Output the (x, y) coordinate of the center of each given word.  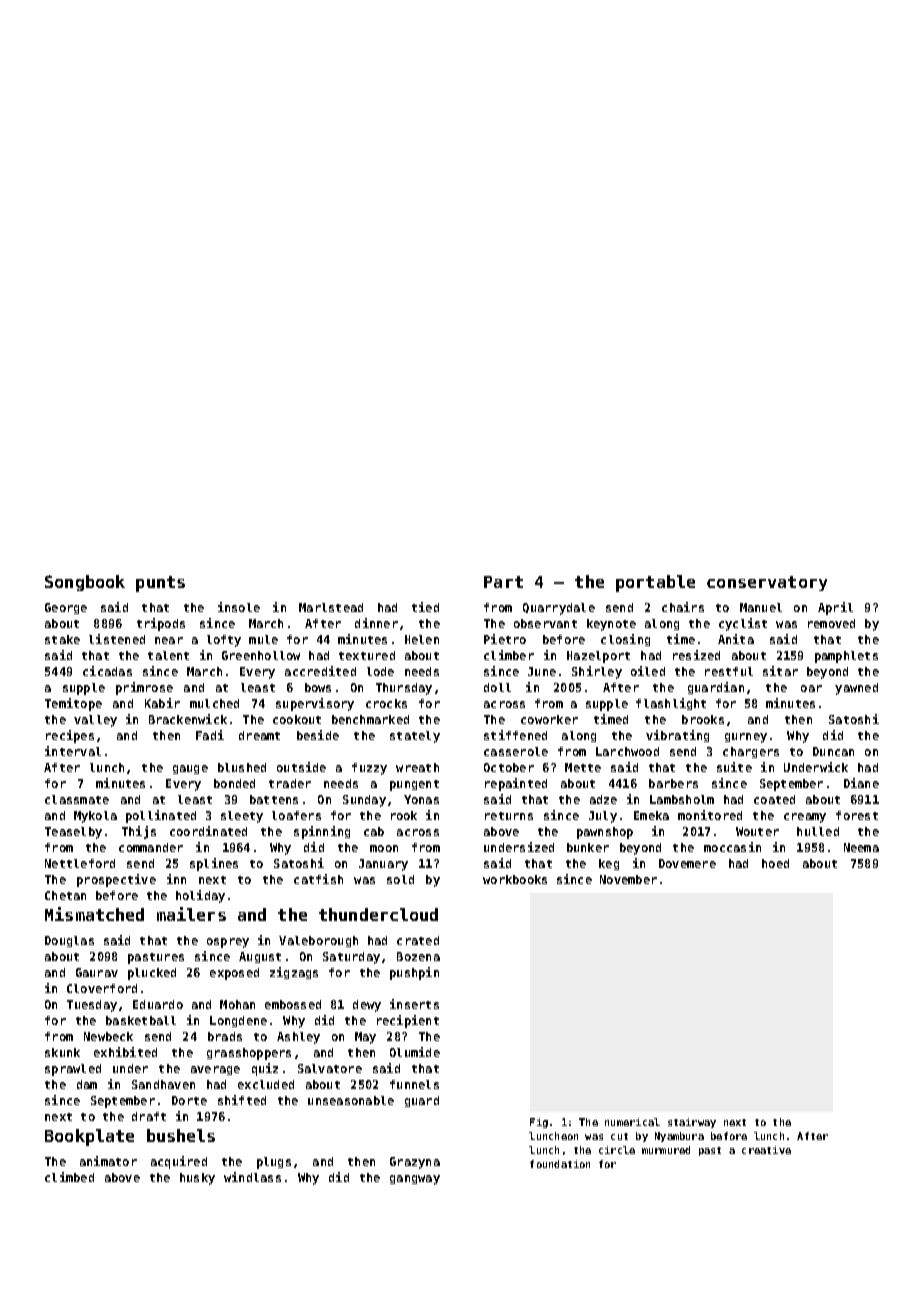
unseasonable (351, 1100)
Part (503, 582)
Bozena (418, 956)
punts (160, 584)
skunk (62, 1052)
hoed (775, 863)
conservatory (767, 583)
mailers (191, 914)
